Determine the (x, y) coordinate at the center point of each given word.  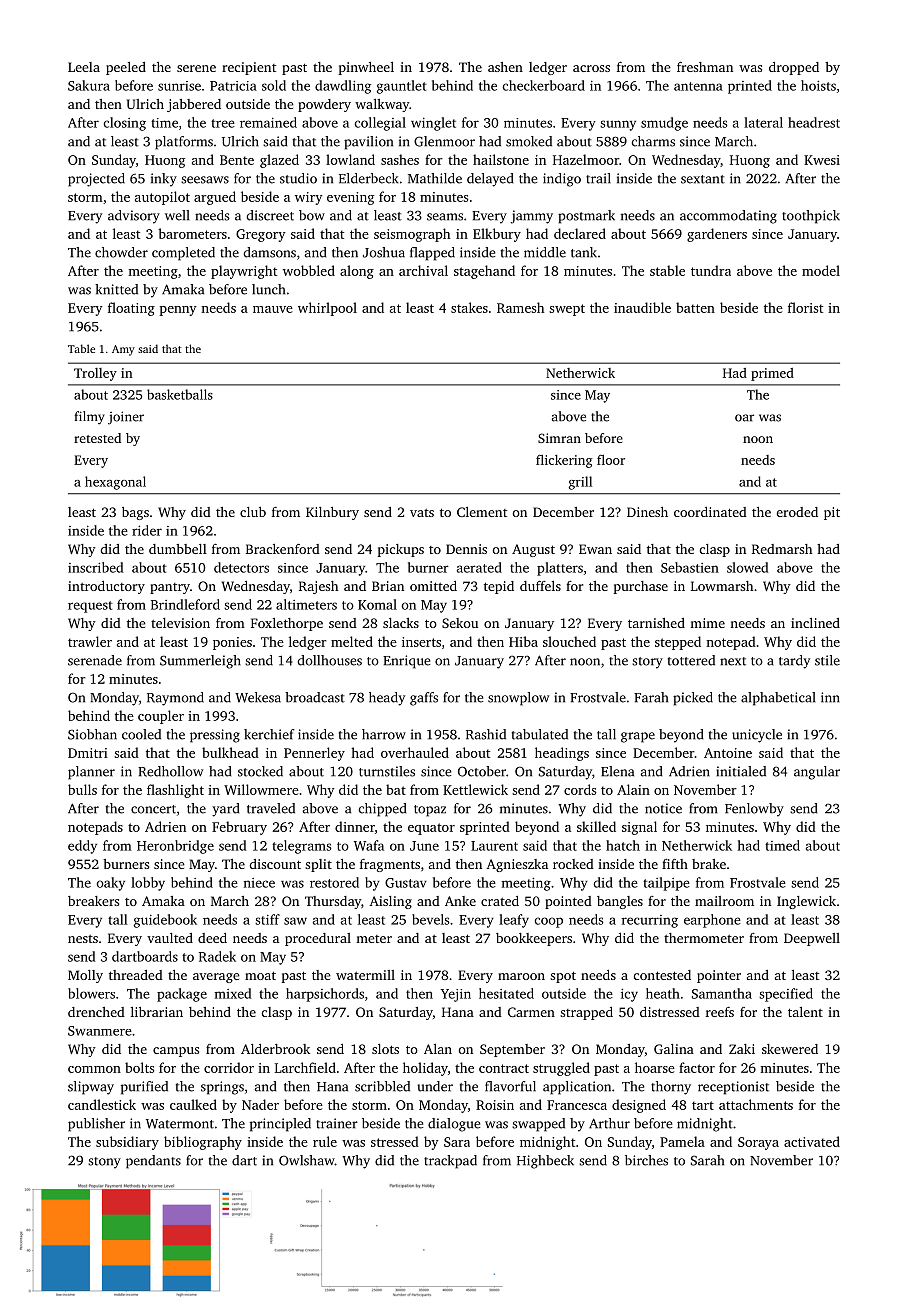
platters (560, 569)
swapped (538, 1125)
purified (144, 1088)
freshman (705, 67)
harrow (384, 734)
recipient (249, 68)
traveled (271, 808)
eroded (797, 512)
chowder (121, 252)
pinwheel (366, 68)
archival (423, 270)
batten (695, 307)
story (647, 663)
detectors (241, 567)
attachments (756, 1104)
